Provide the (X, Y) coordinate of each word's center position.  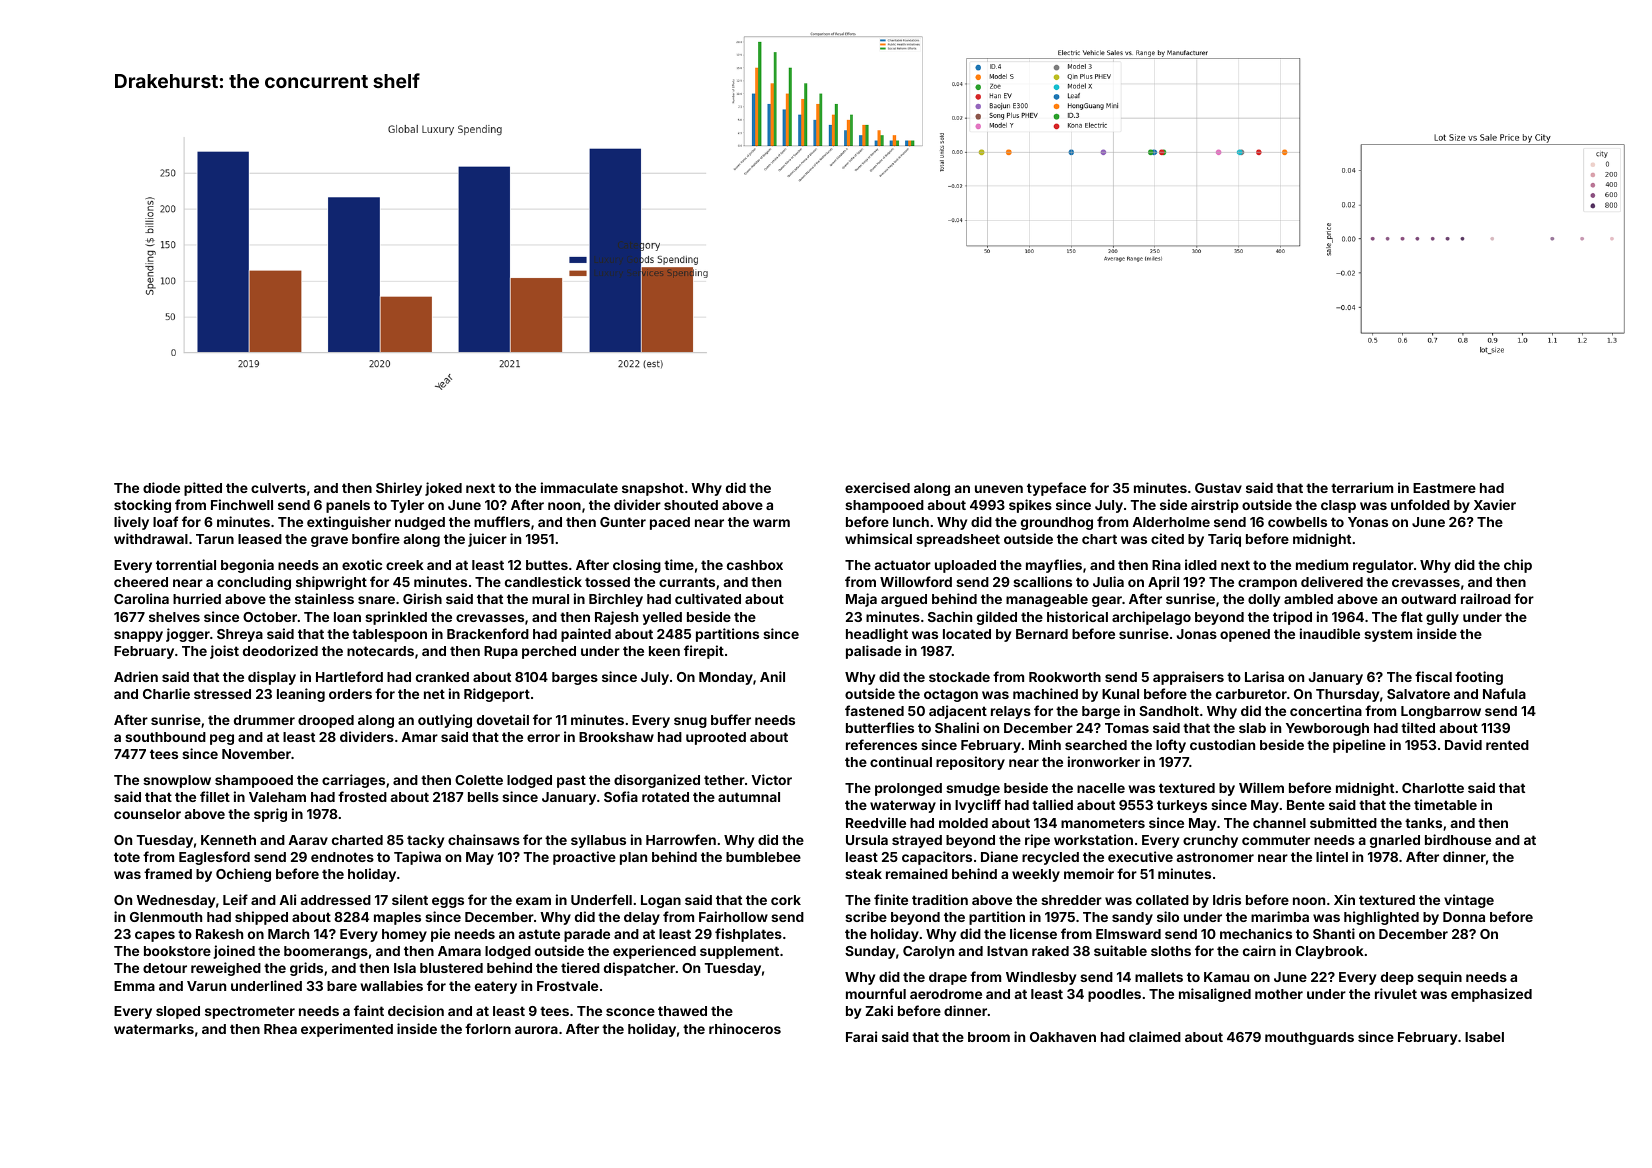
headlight (877, 635)
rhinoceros (745, 1028)
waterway (903, 806)
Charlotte (1433, 788)
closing (637, 566)
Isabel (1484, 1037)
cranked (442, 677)
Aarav (308, 840)
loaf (165, 521)
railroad (1486, 598)
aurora (536, 1030)
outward (1428, 599)
